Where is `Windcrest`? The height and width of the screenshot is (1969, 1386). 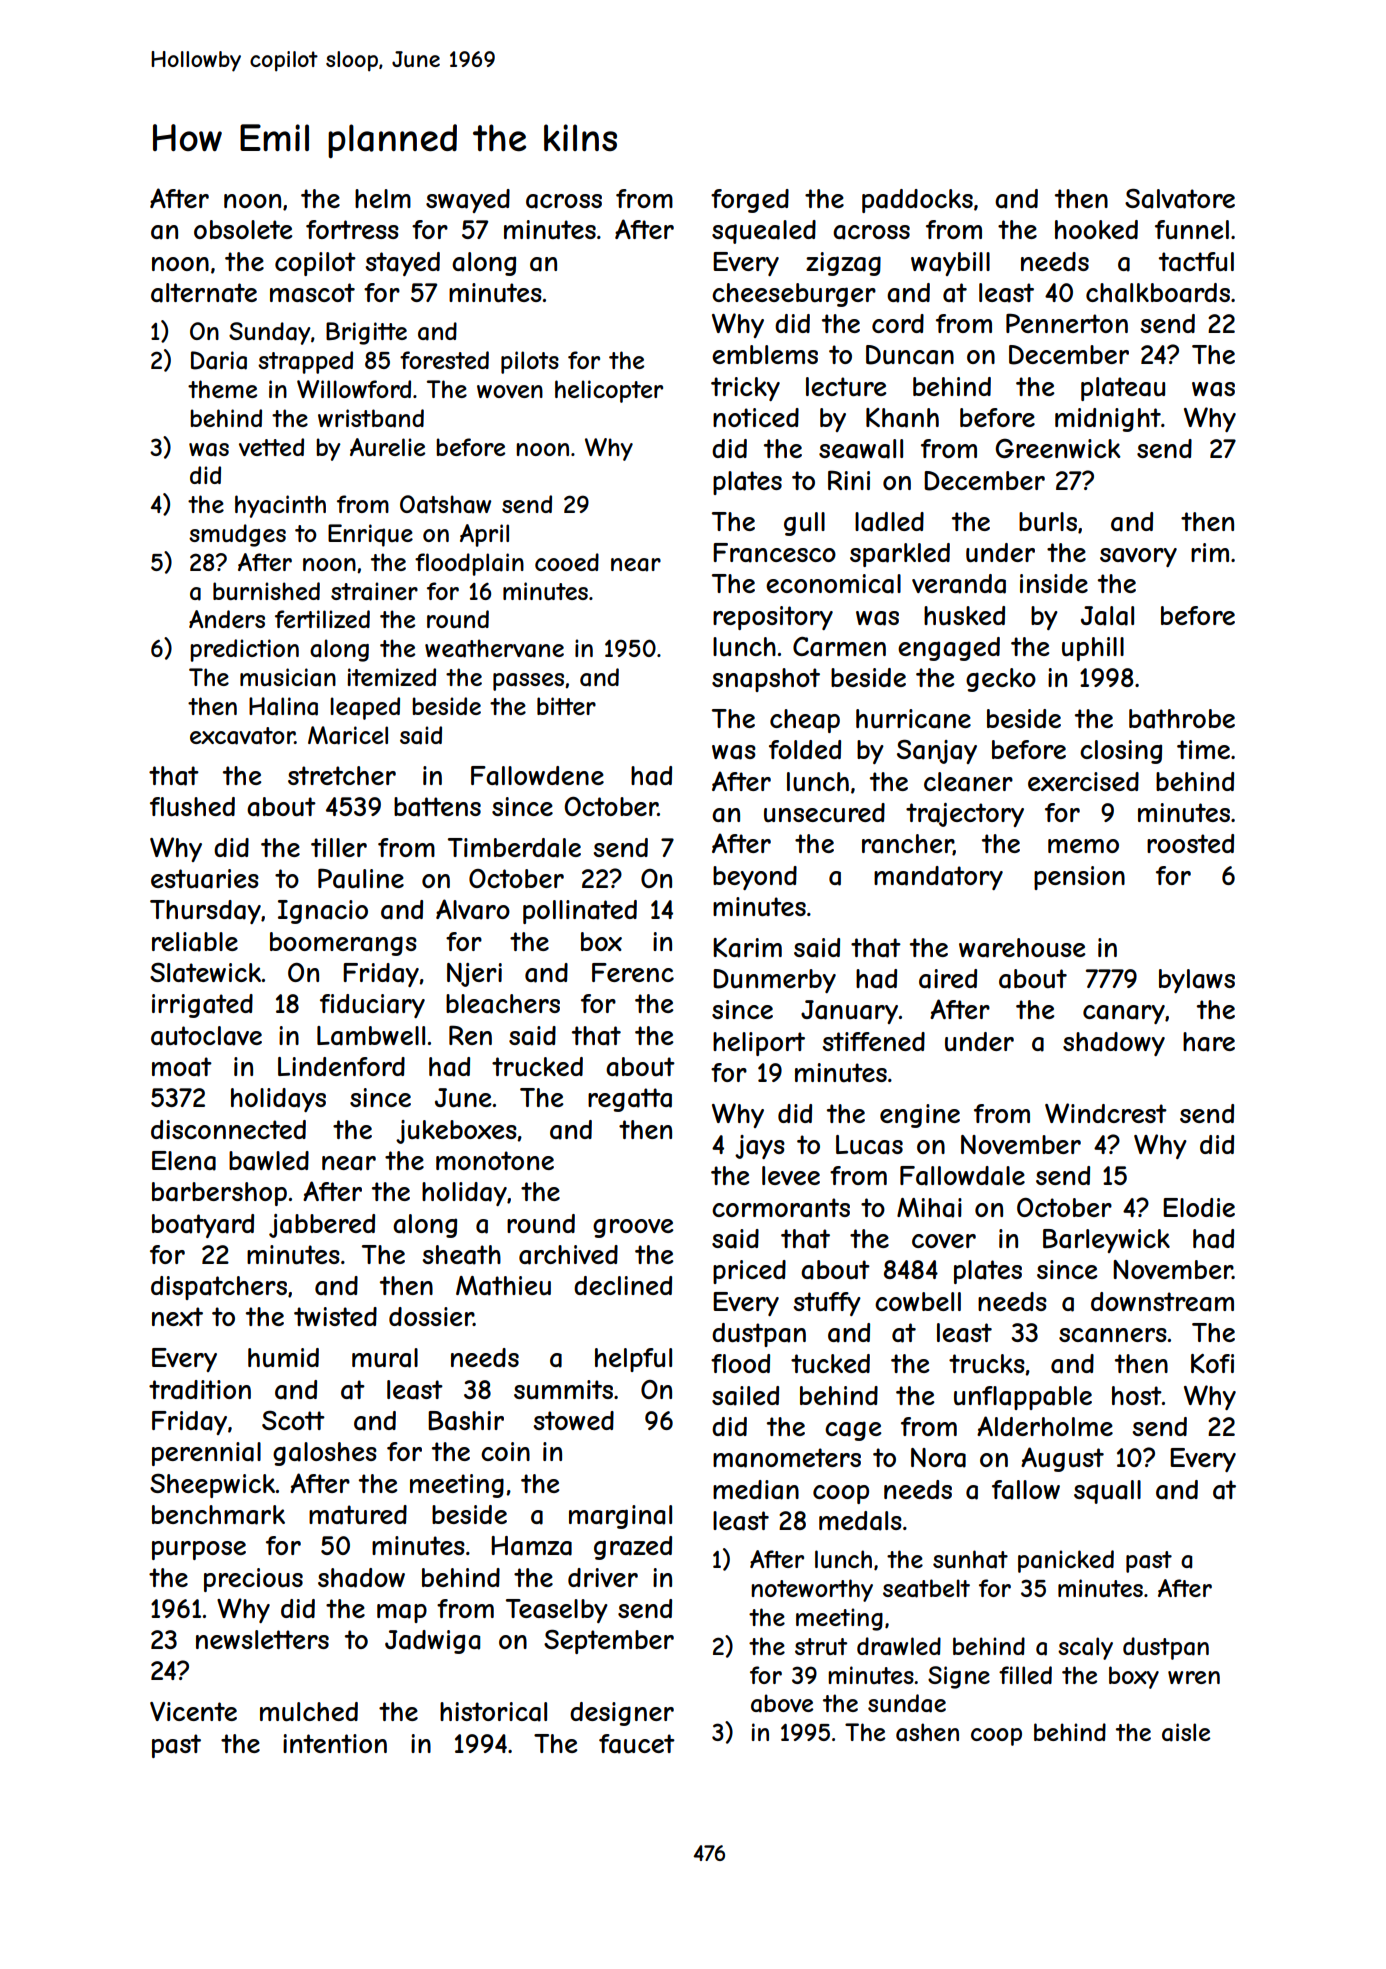
Windcrest is located at coordinates (1106, 1113).
